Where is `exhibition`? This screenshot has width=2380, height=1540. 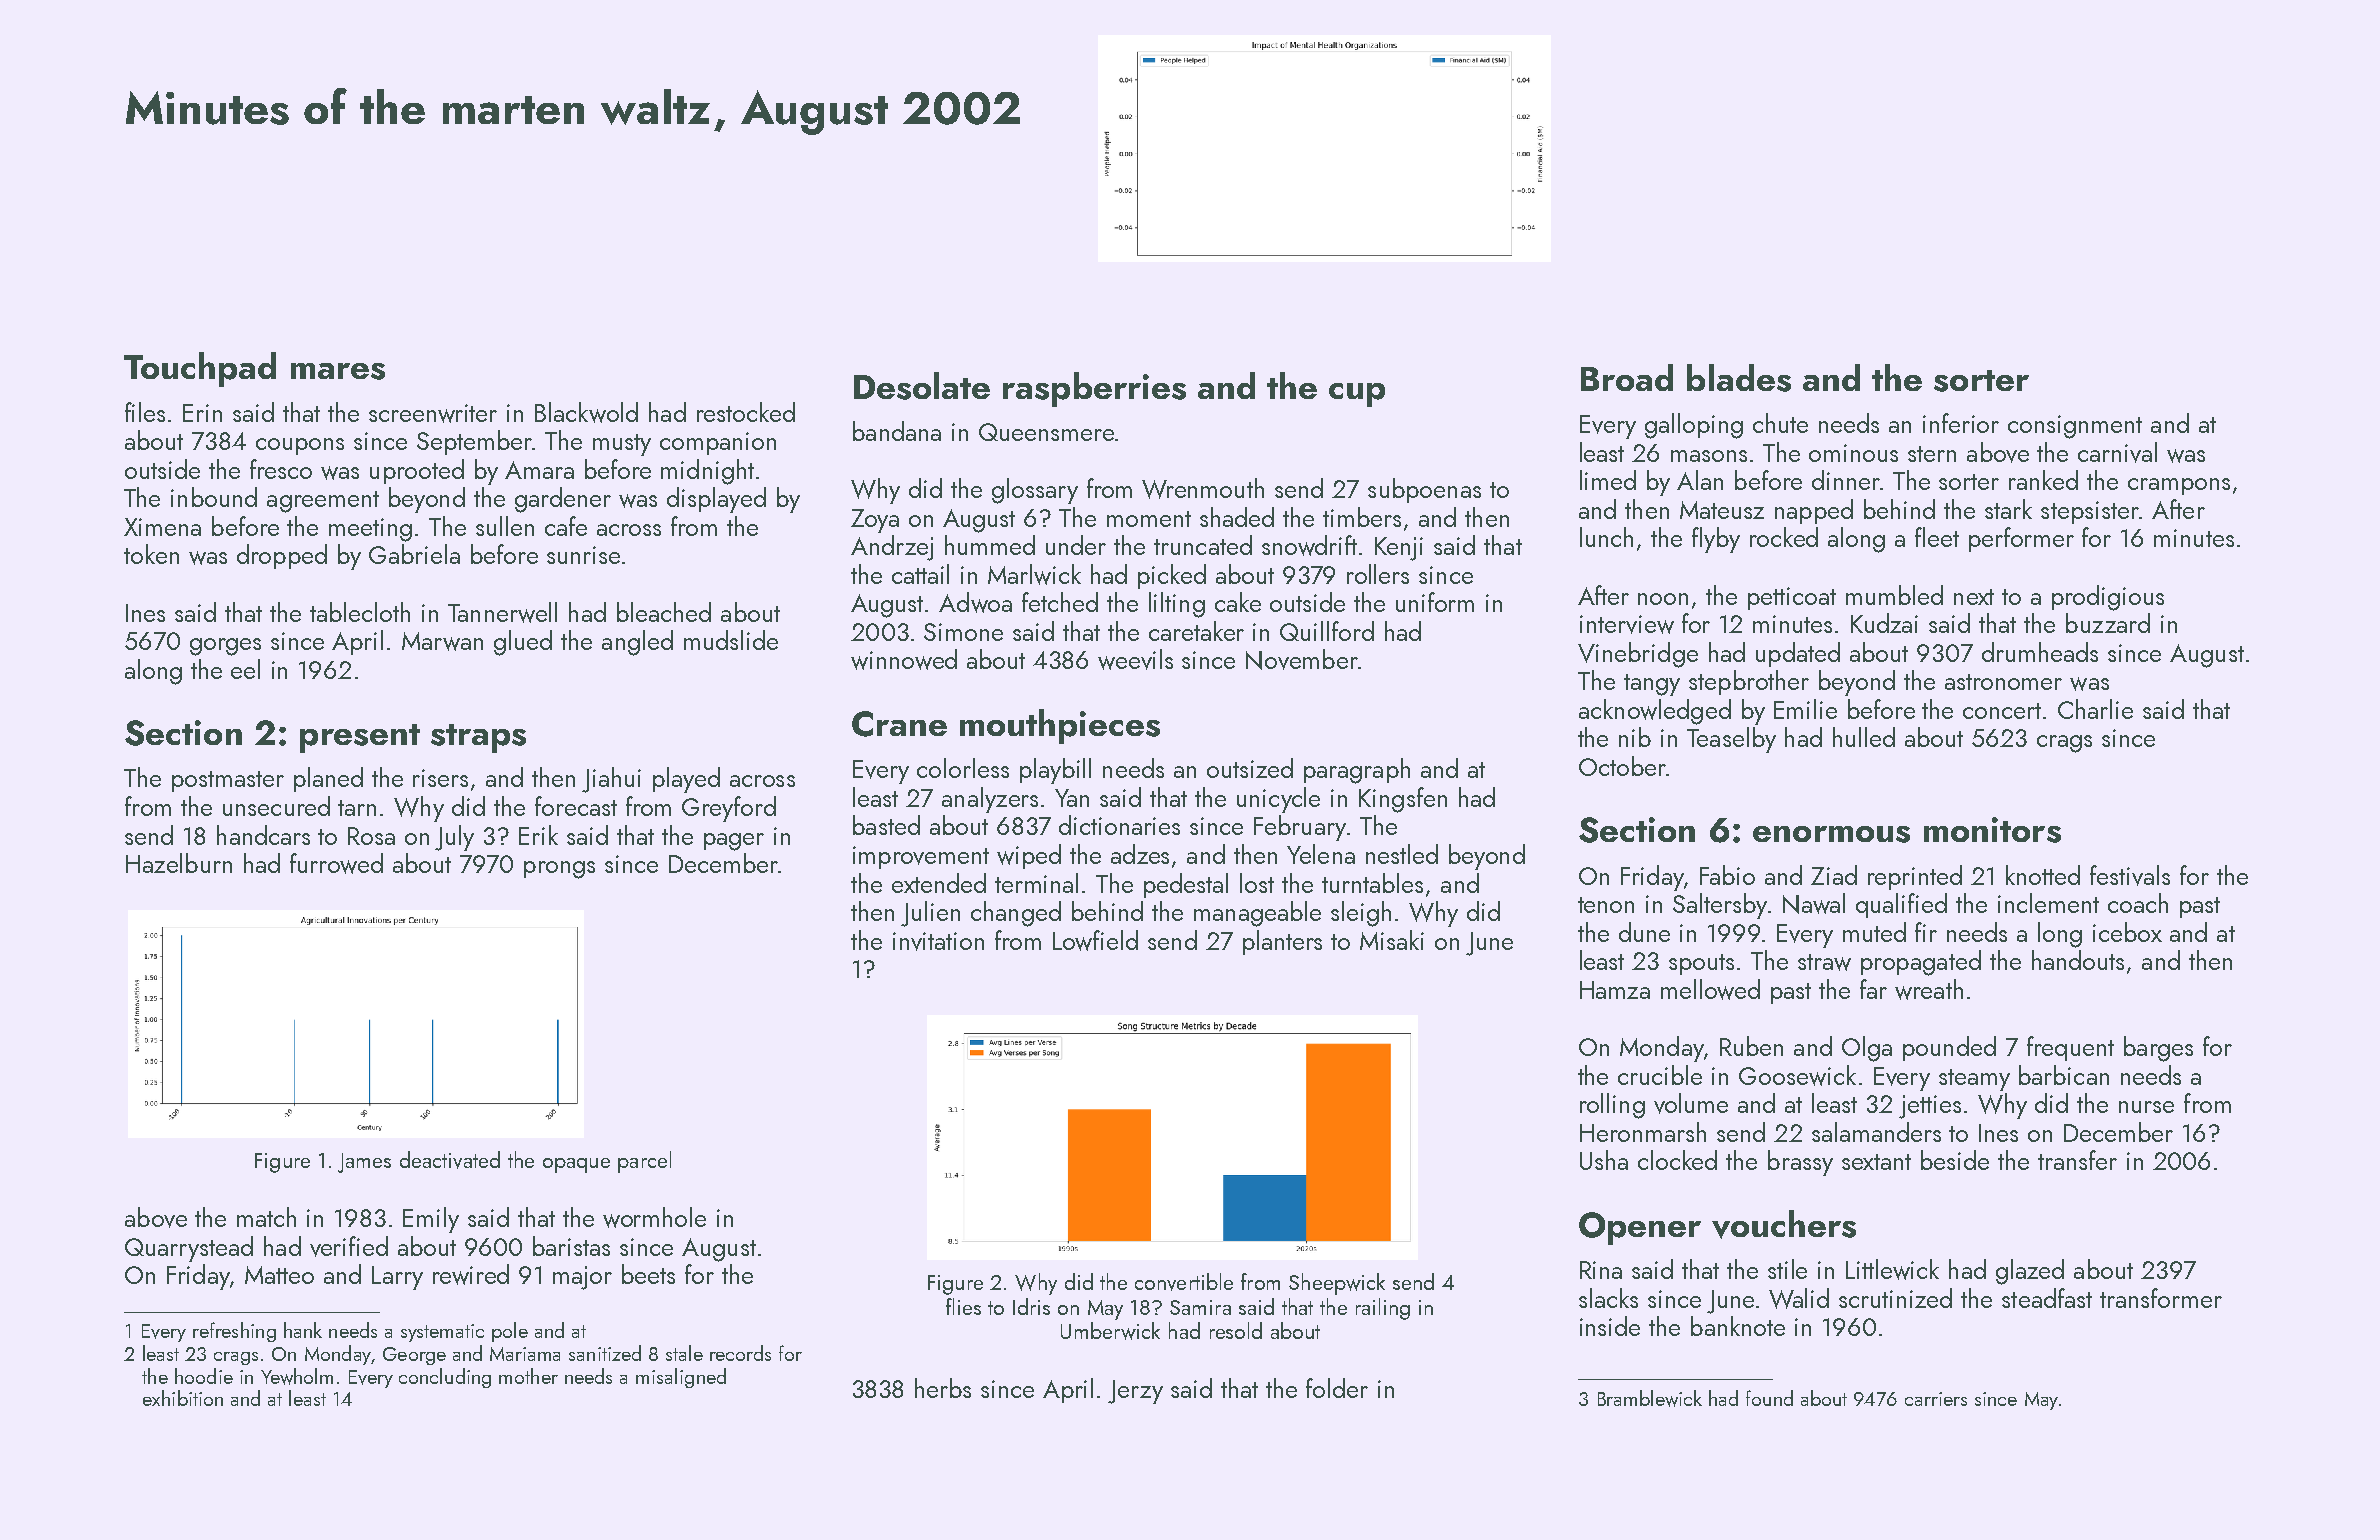
exhibition is located at coordinates (183, 1398).
